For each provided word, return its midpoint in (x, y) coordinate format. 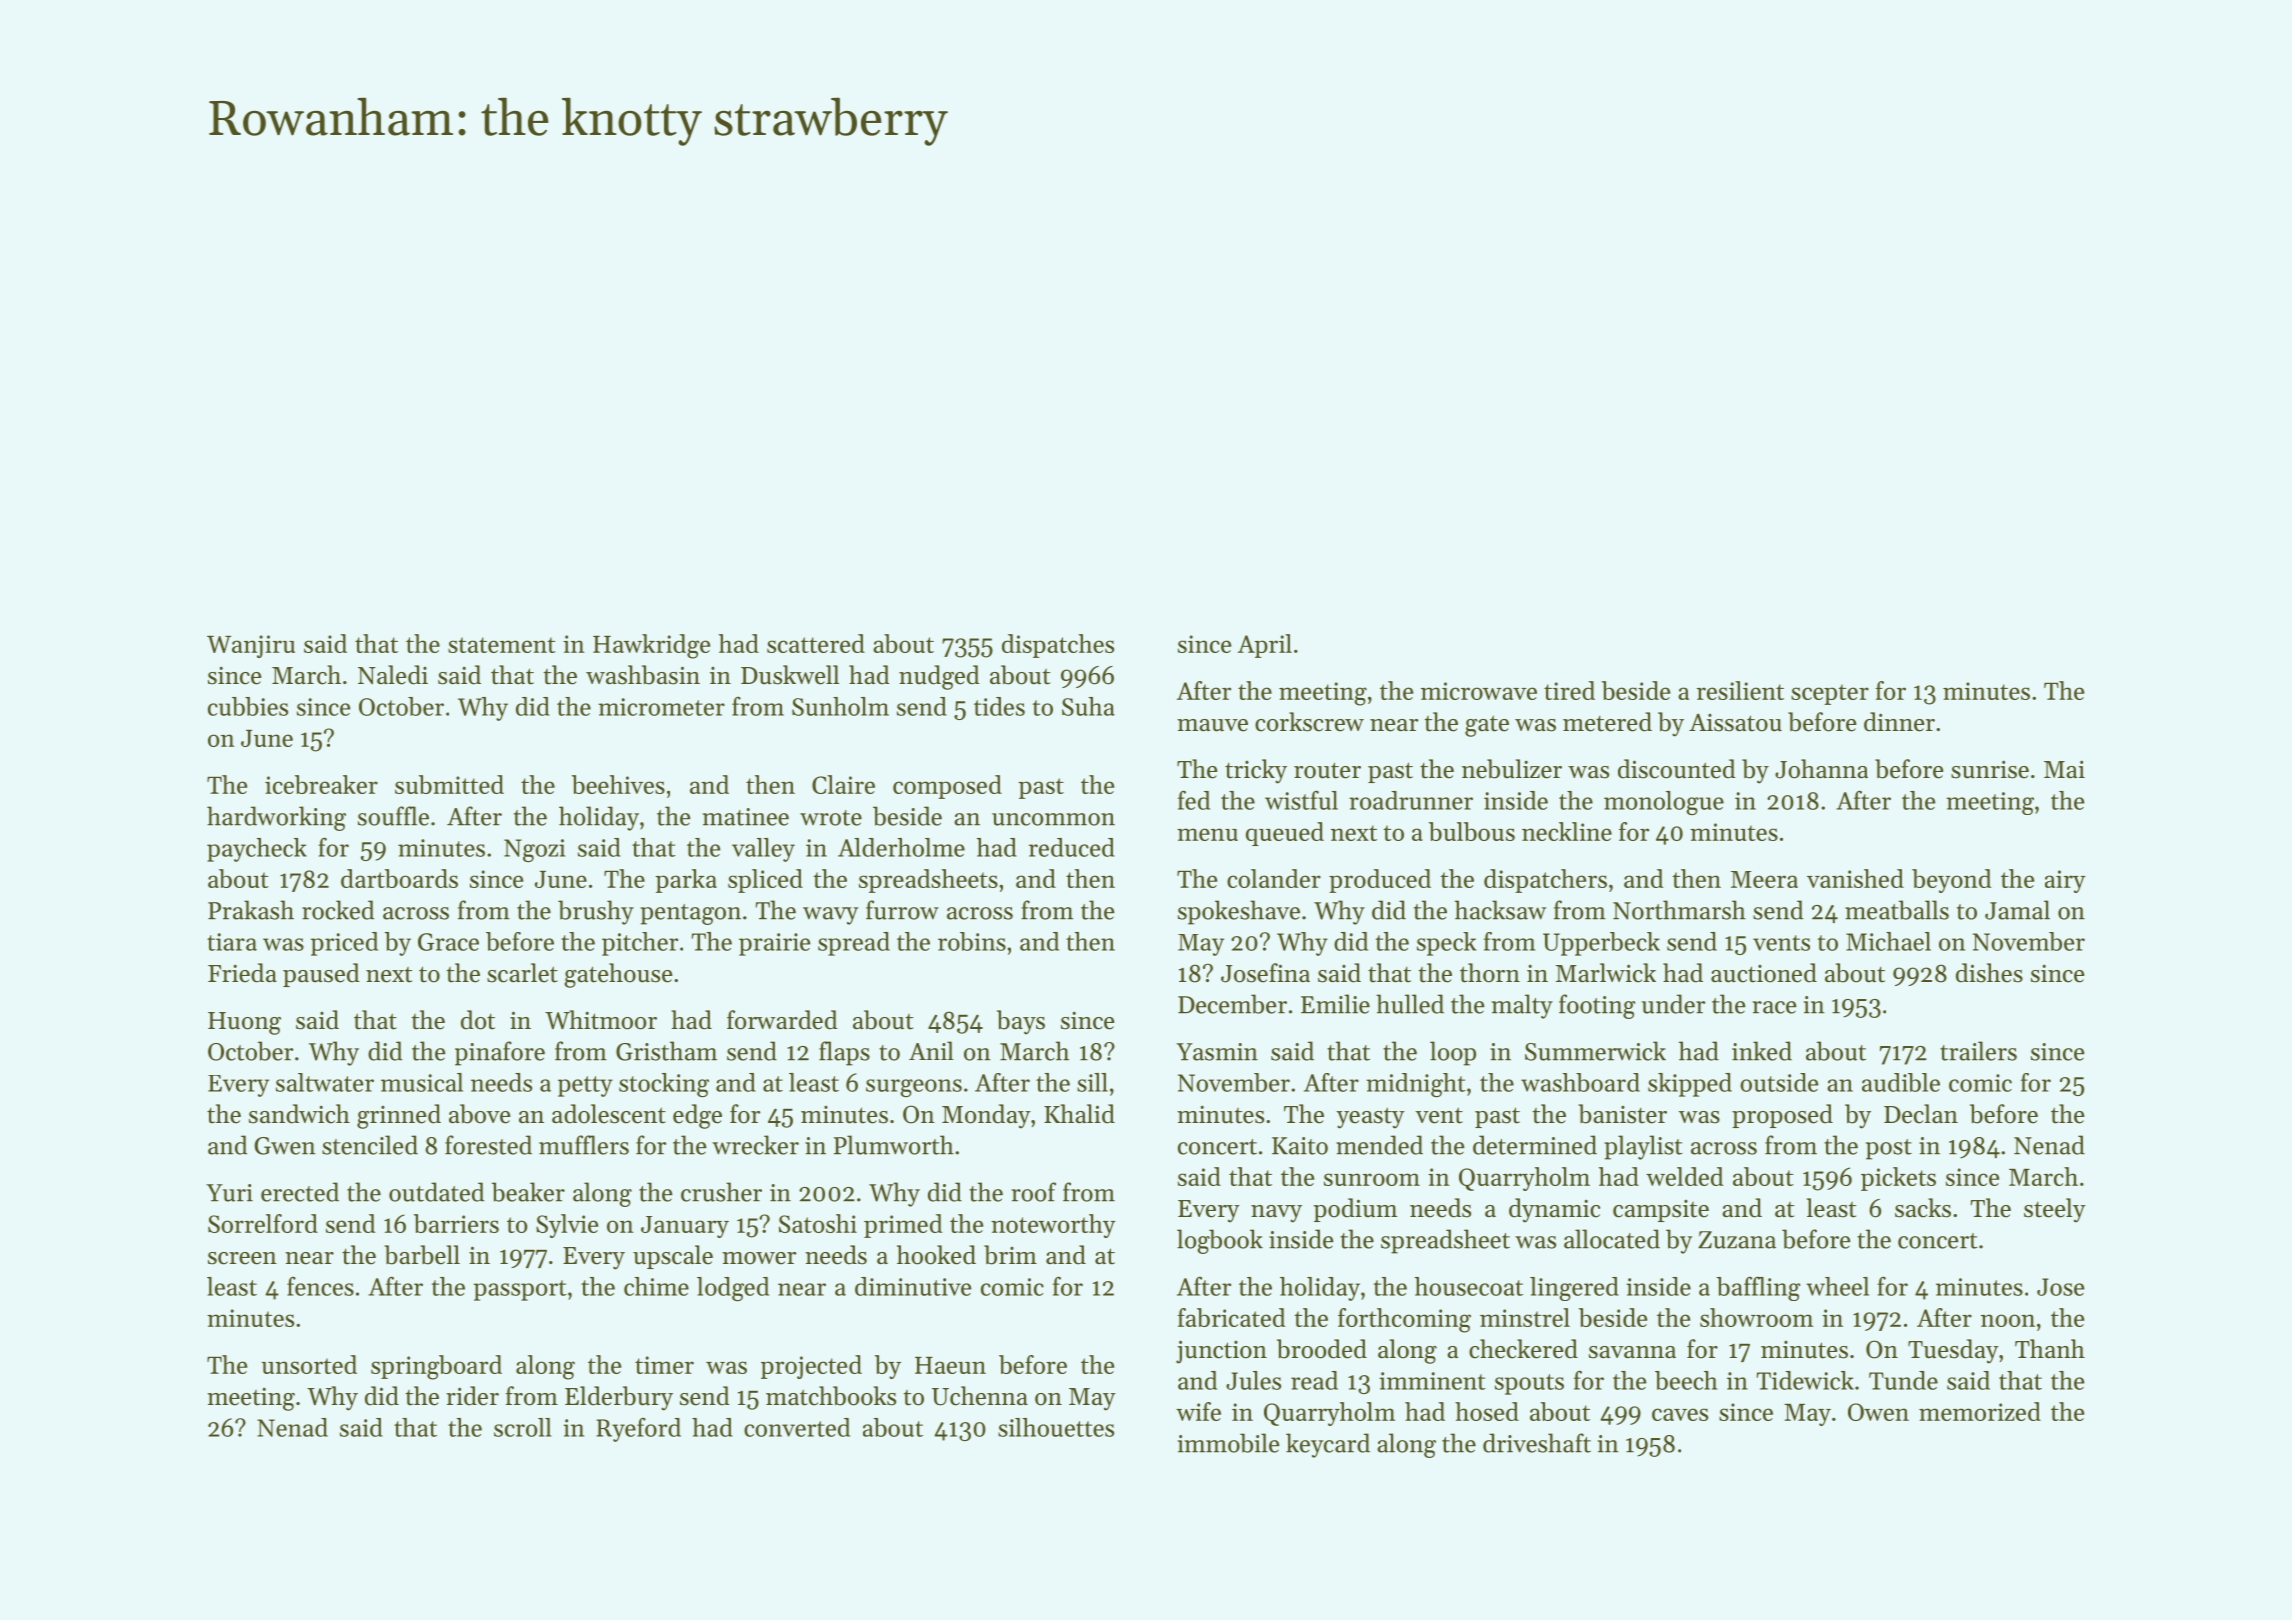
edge (697, 1116)
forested (488, 1145)
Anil (931, 1050)
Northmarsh (1679, 910)
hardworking (276, 818)
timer (664, 1365)
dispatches (1058, 646)
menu (1207, 834)
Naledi (393, 675)
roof (1034, 1192)
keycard (1328, 1445)
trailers (1978, 1051)
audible (1901, 1082)
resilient (1740, 690)
